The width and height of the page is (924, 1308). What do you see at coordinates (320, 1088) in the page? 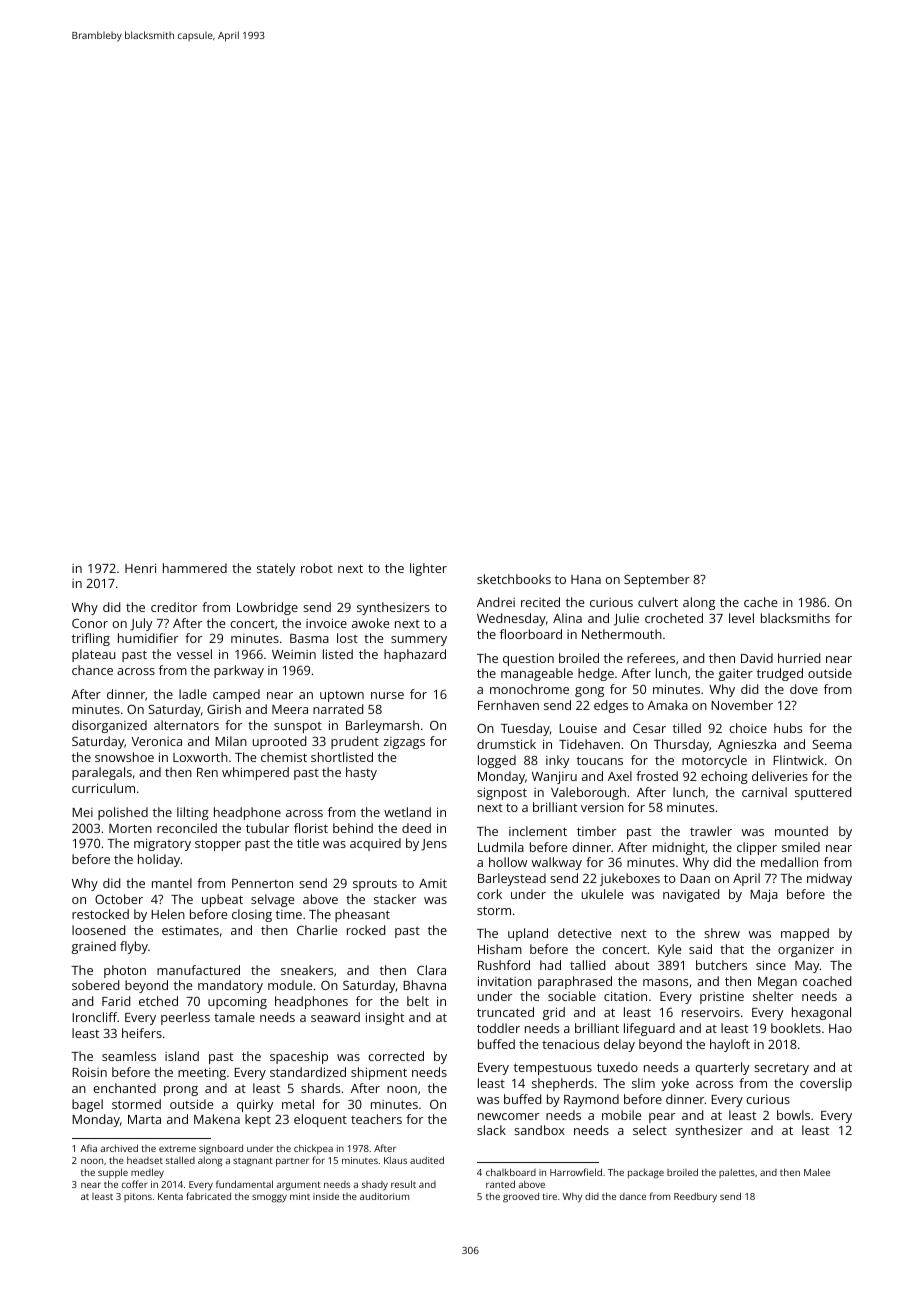
I see `shards` at bounding box center [320, 1088].
